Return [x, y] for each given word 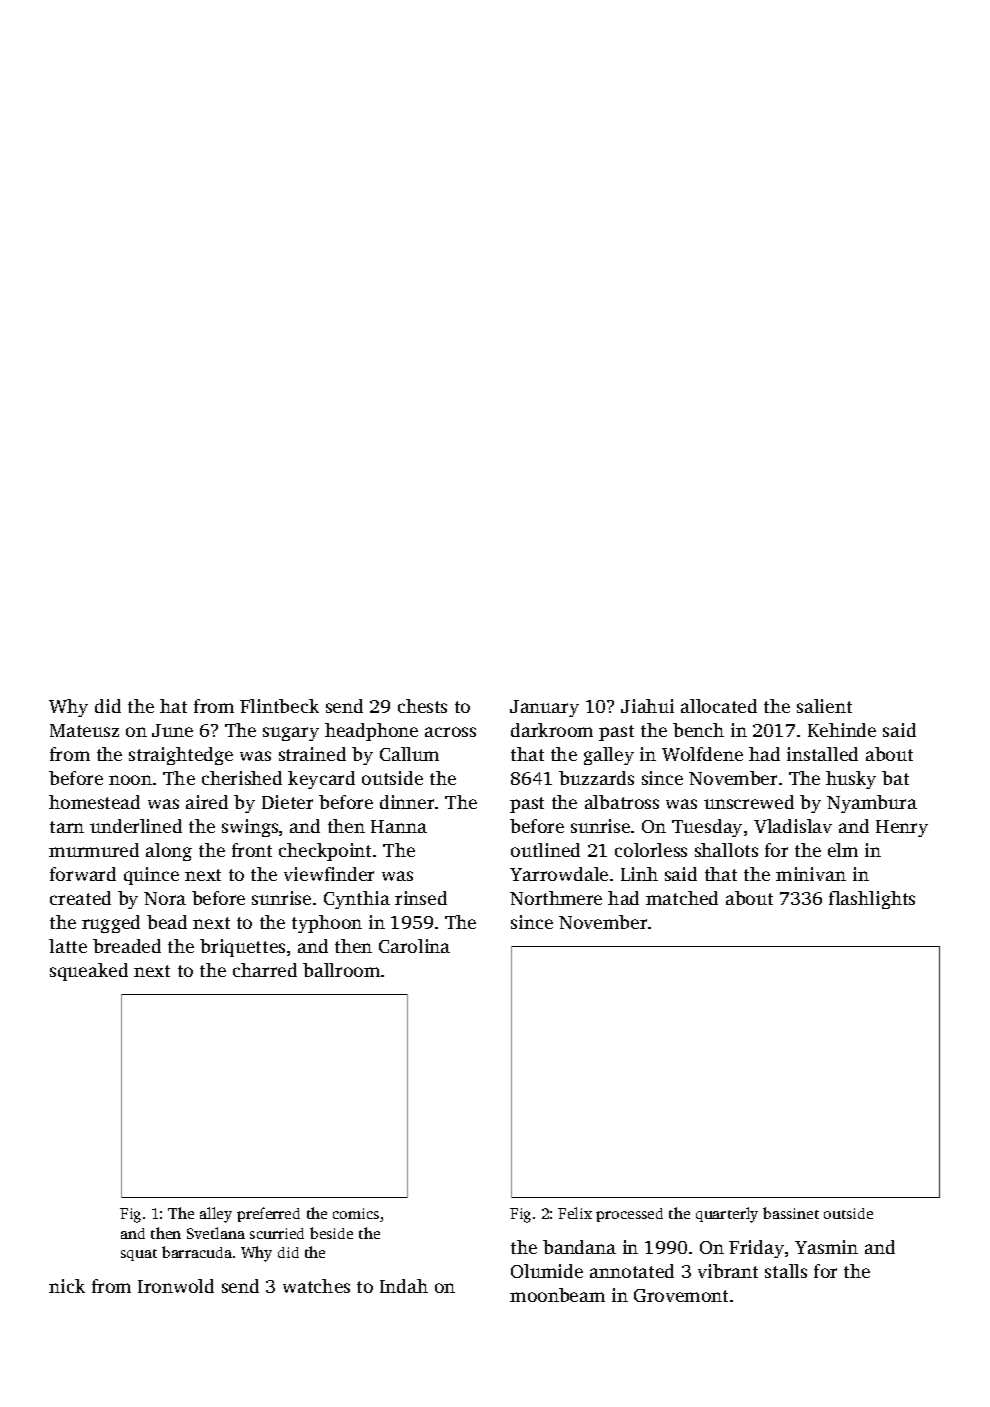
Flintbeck [279, 706]
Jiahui [647, 706]
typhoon [327, 924]
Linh [639, 874]
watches [316, 1286]
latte [68, 946]
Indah [404, 1286]
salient [824, 706]
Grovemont [681, 1295]
